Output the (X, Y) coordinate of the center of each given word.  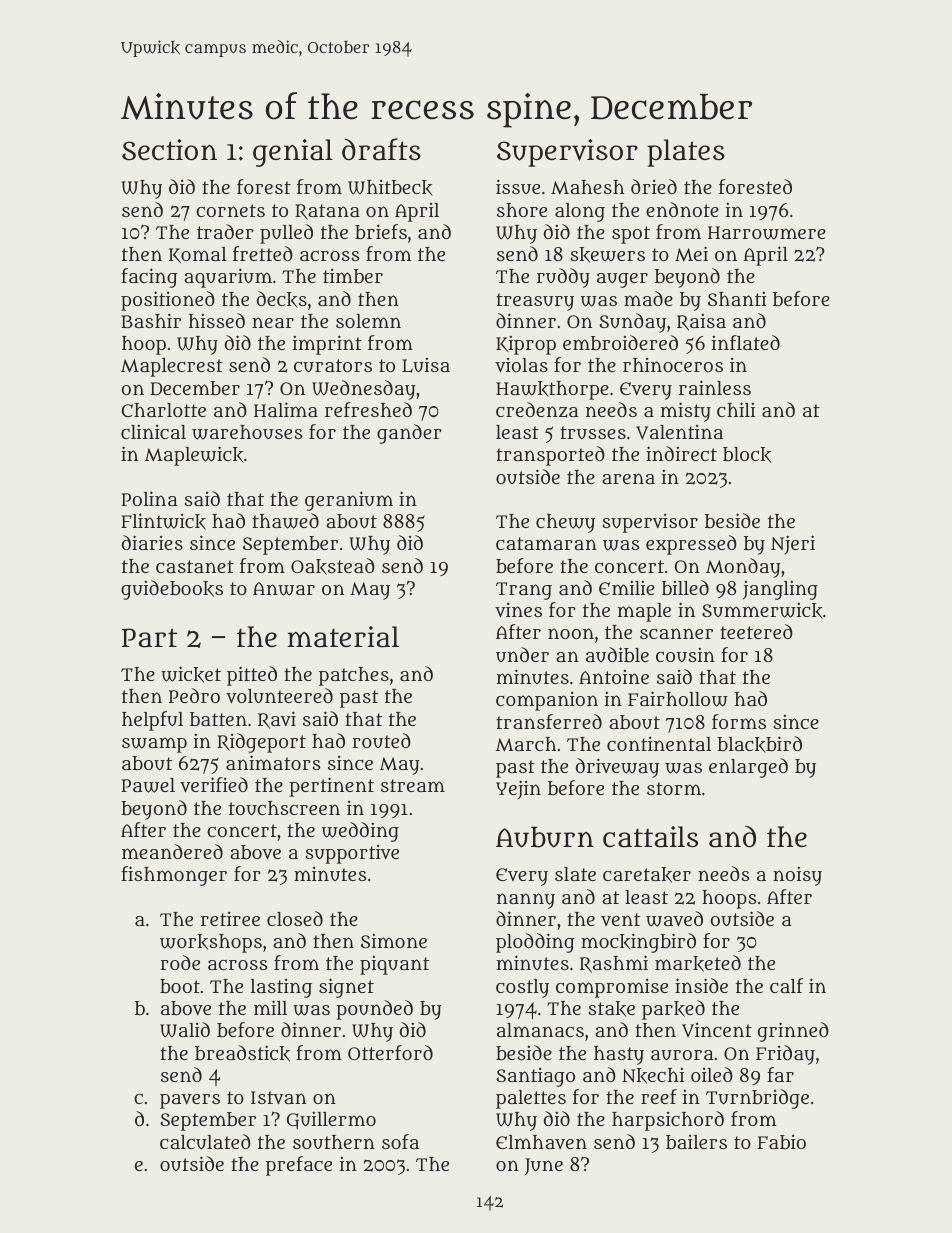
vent (620, 919)
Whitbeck (390, 188)
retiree (230, 919)
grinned (793, 1032)
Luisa (426, 365)
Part (149, 638)
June (544, 1166)
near (273, 322)
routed (381, 740)
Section (169, 150)
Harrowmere (767, 233)
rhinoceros (673, 365)
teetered (756, 631)
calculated (205, 1141)
